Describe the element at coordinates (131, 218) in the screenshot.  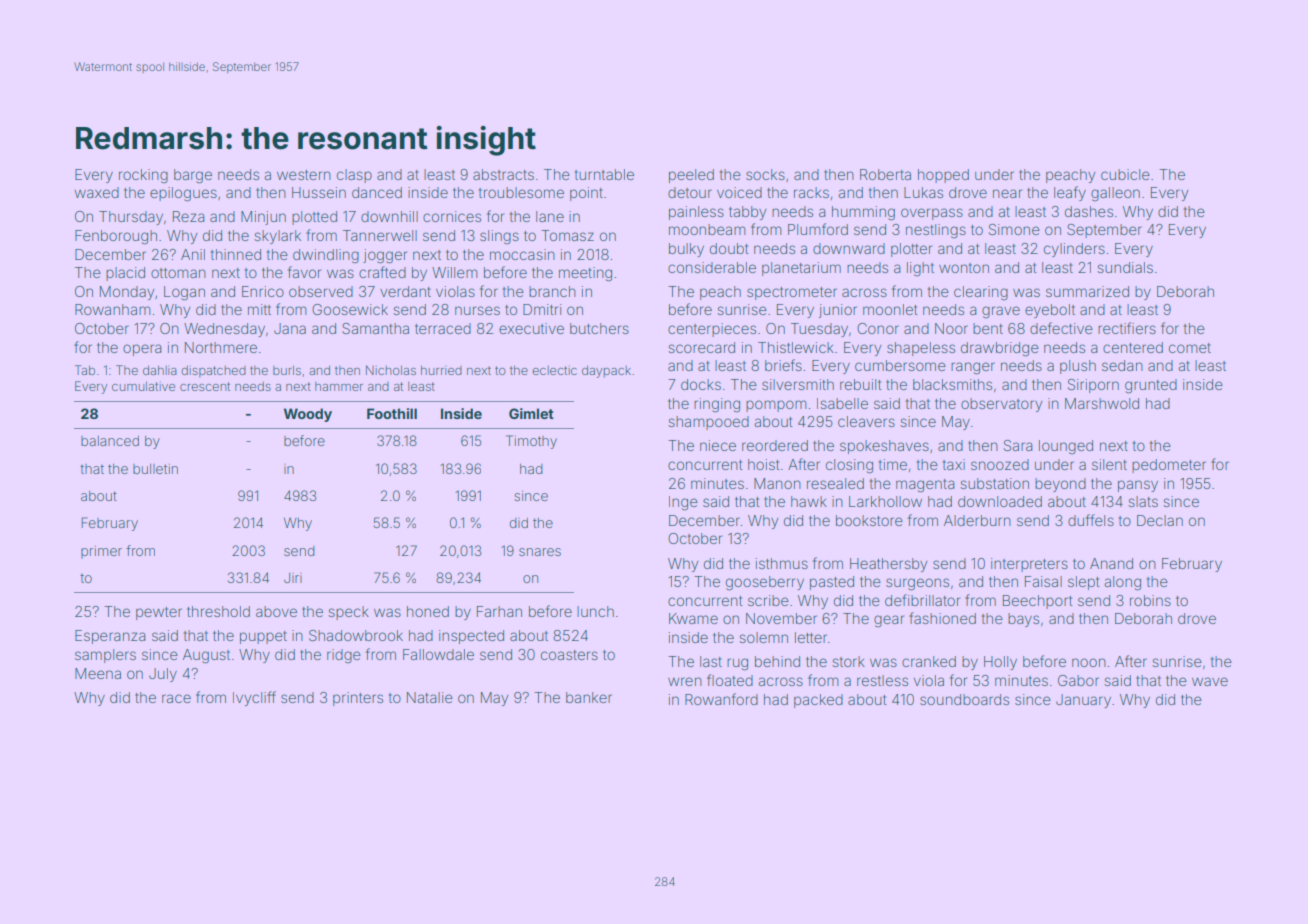
I see `Thursday` at that location.
